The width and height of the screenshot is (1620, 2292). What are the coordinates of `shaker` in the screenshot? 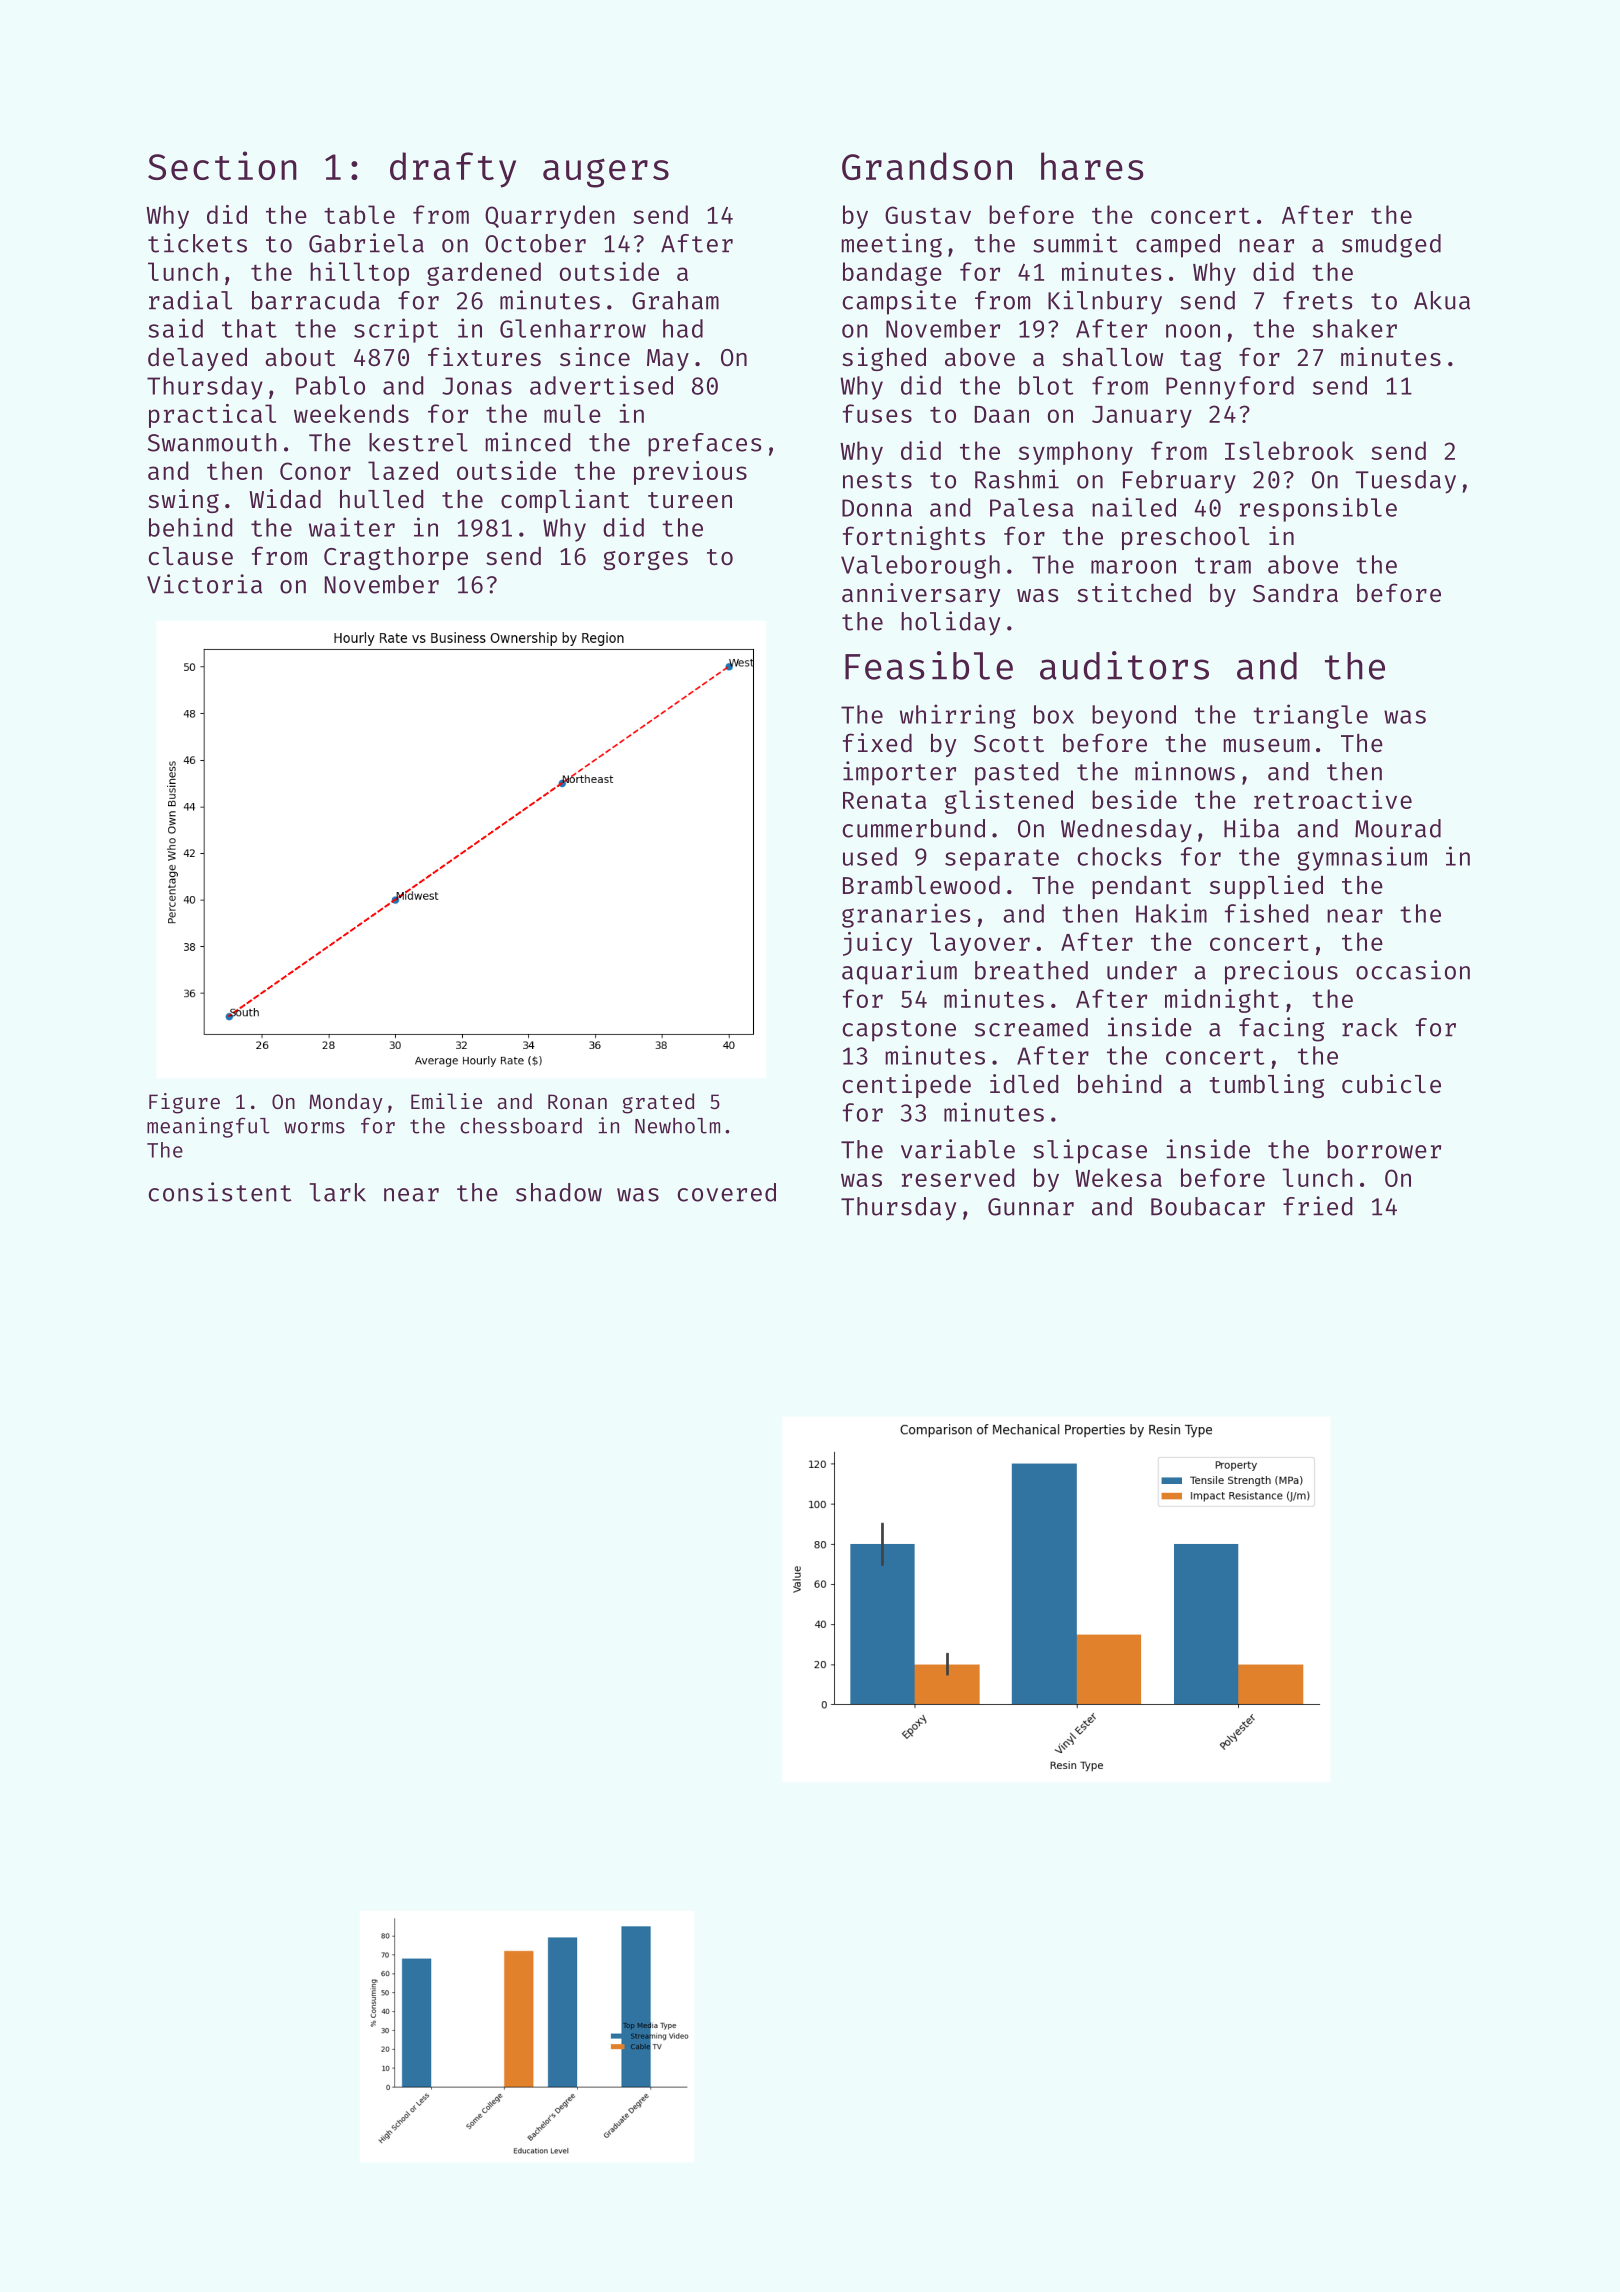 It's located at (1355, 328).
